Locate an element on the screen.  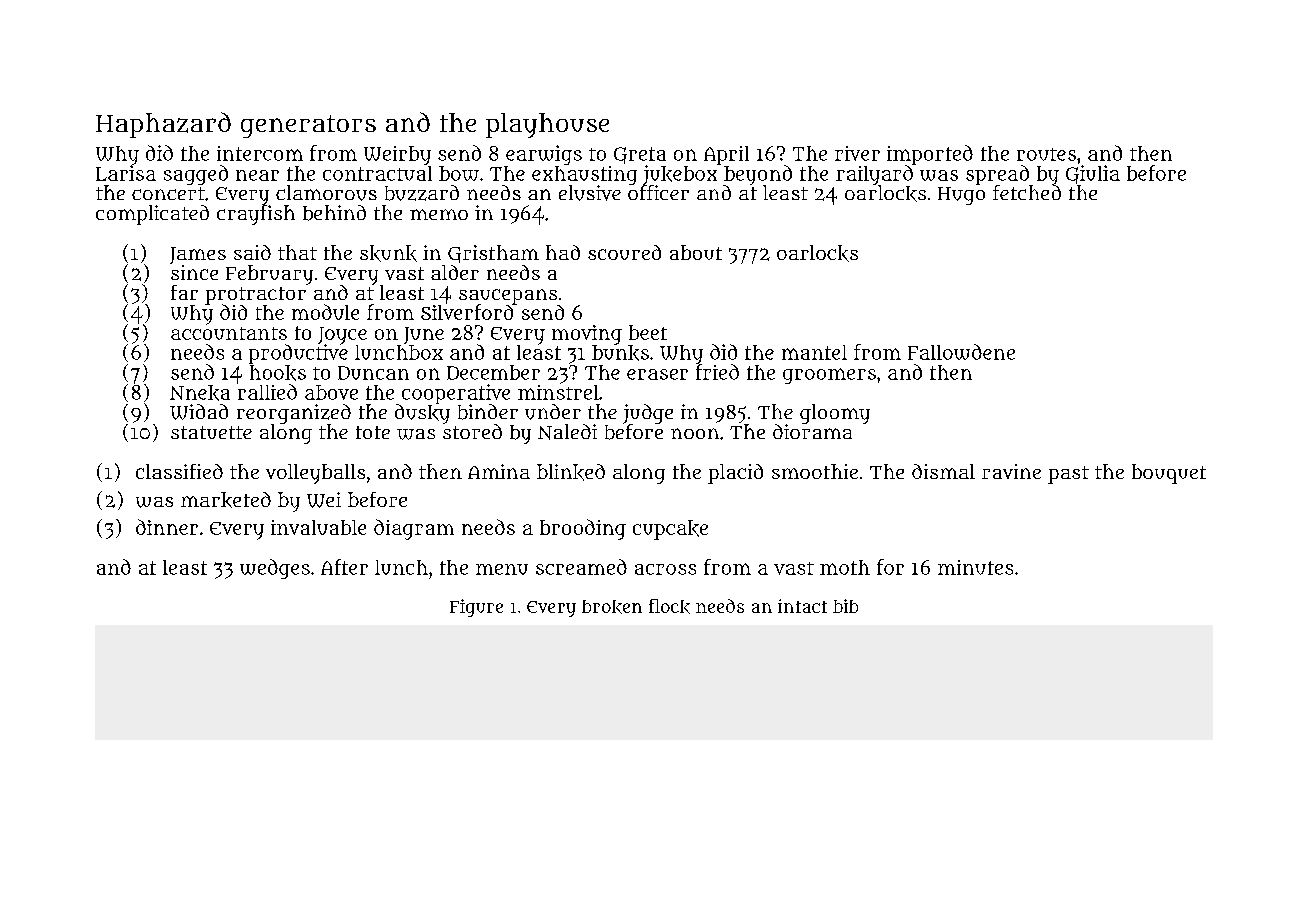
past is located at coordinates (1068, 475).
